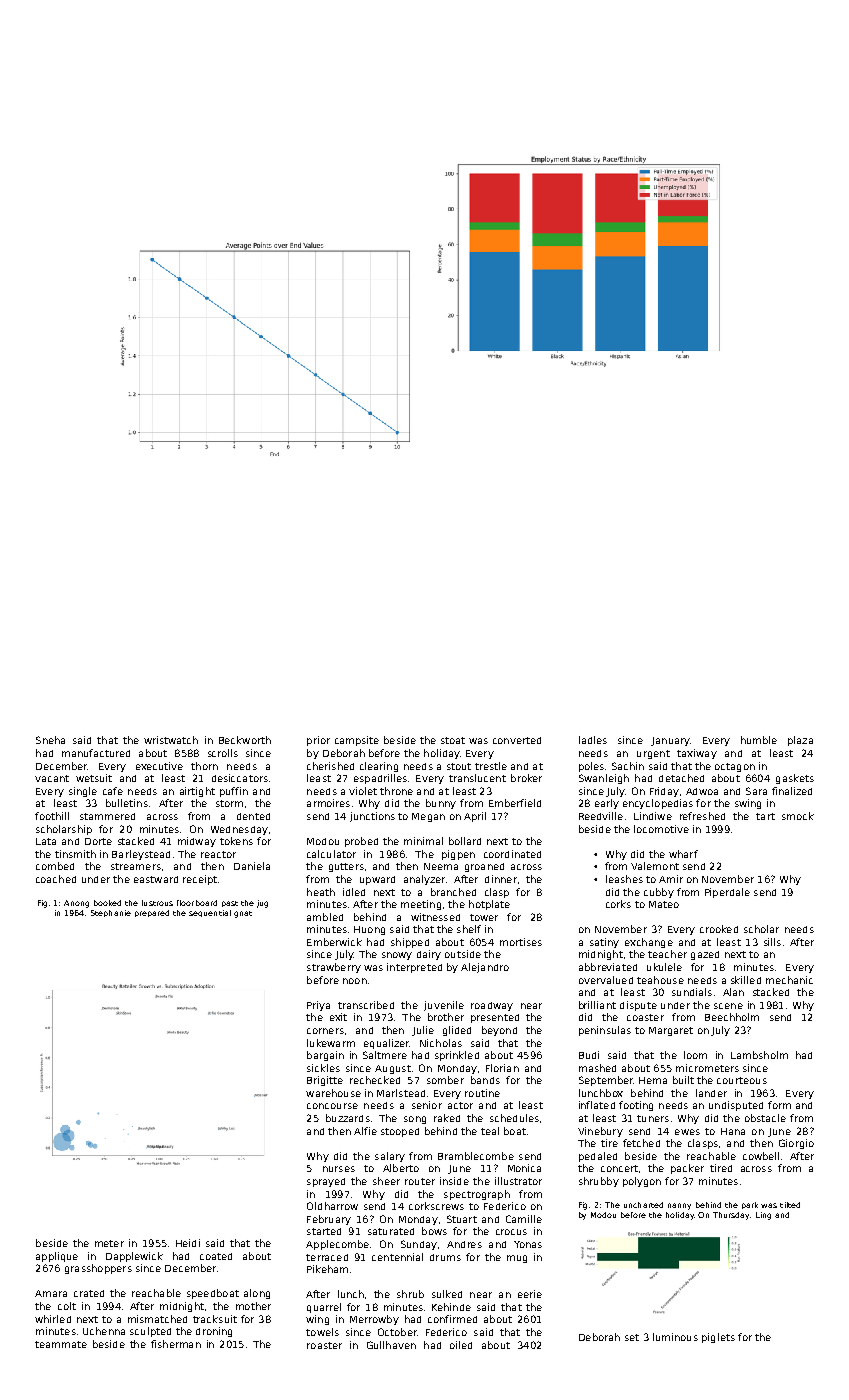 This screenshot has height=1400, width=849. I want to click on Applecombe, so click(337, 1245).
